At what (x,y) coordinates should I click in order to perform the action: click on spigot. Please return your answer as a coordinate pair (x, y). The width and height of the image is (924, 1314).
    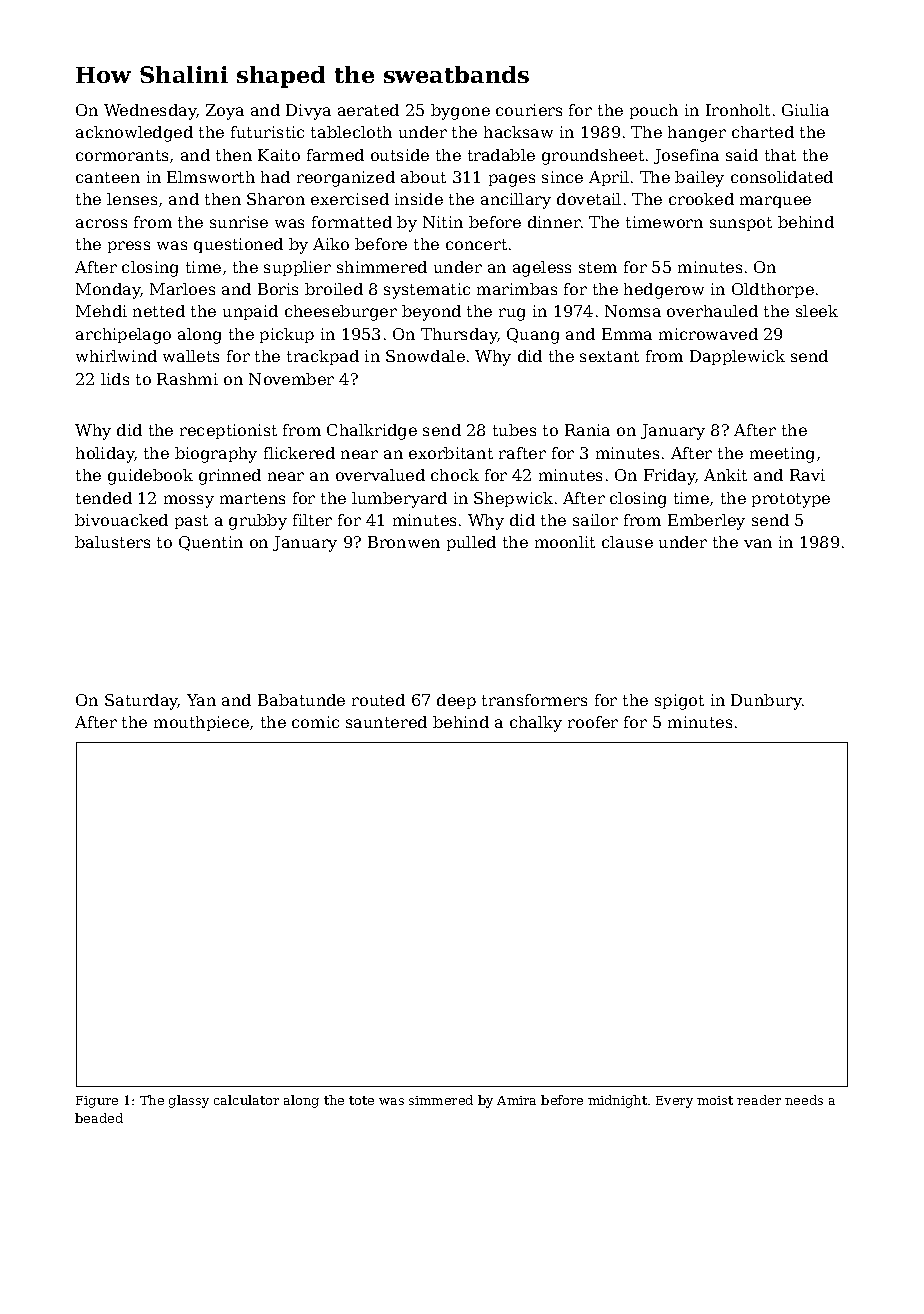
    Looking at the image, I should click on (679, 702).
